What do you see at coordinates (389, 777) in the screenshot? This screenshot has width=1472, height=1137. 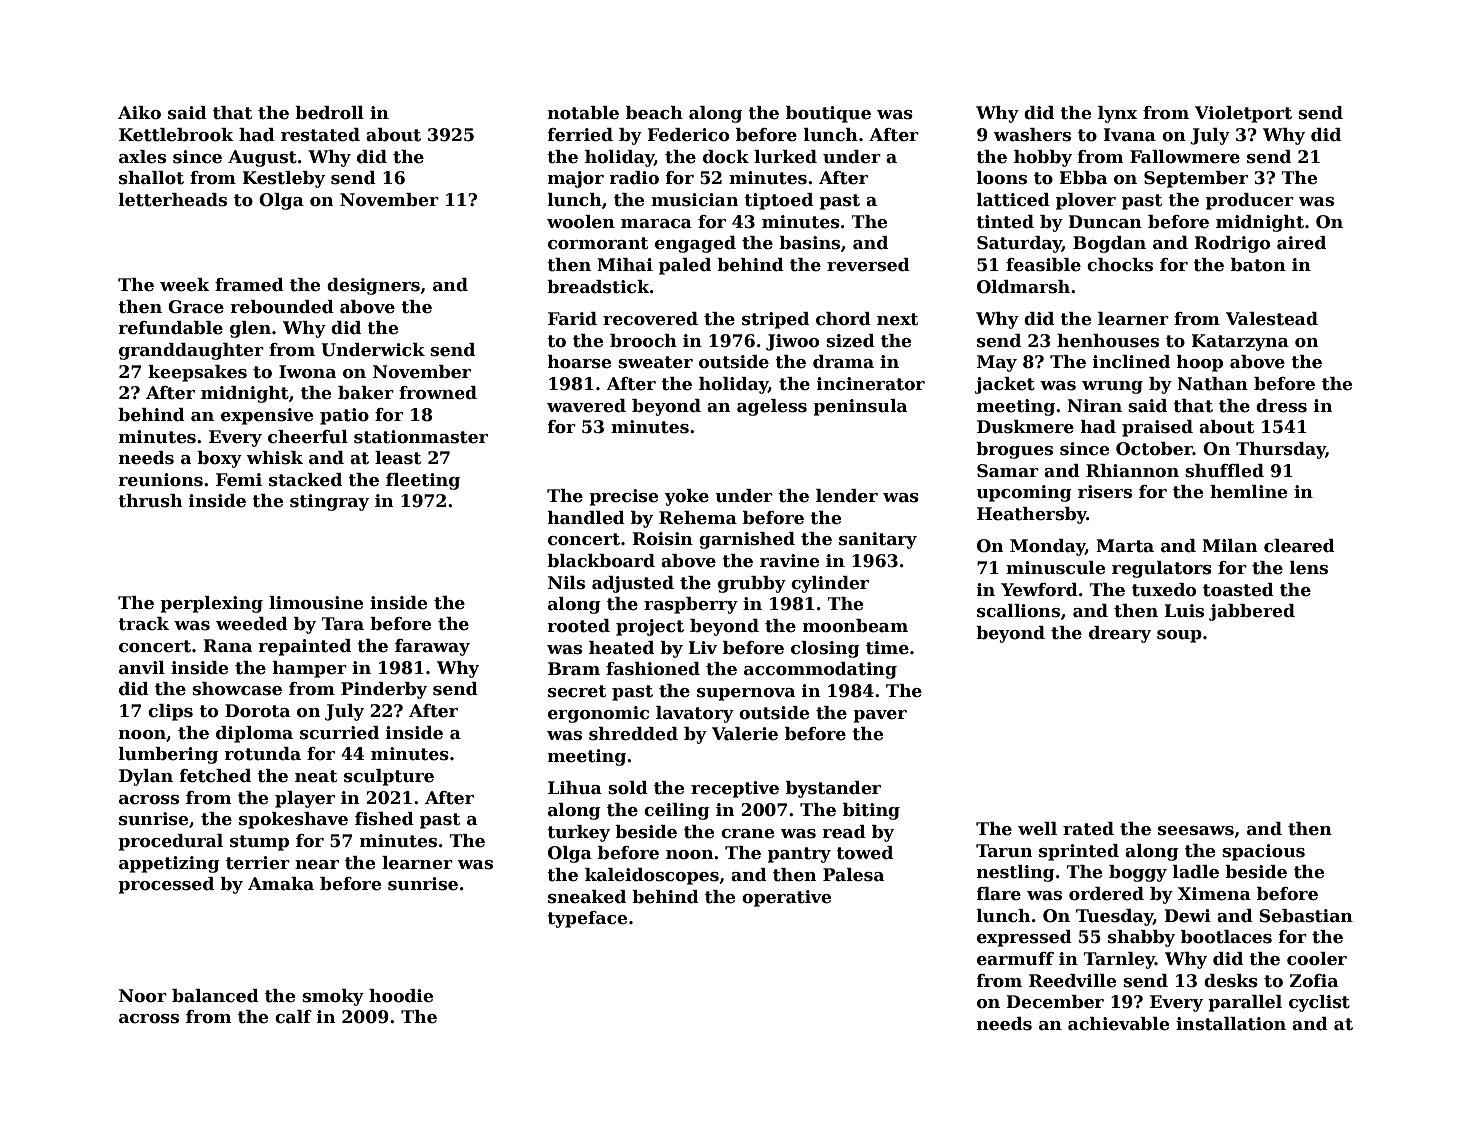 I see `sculpture` at bounding box center [389, 777].
